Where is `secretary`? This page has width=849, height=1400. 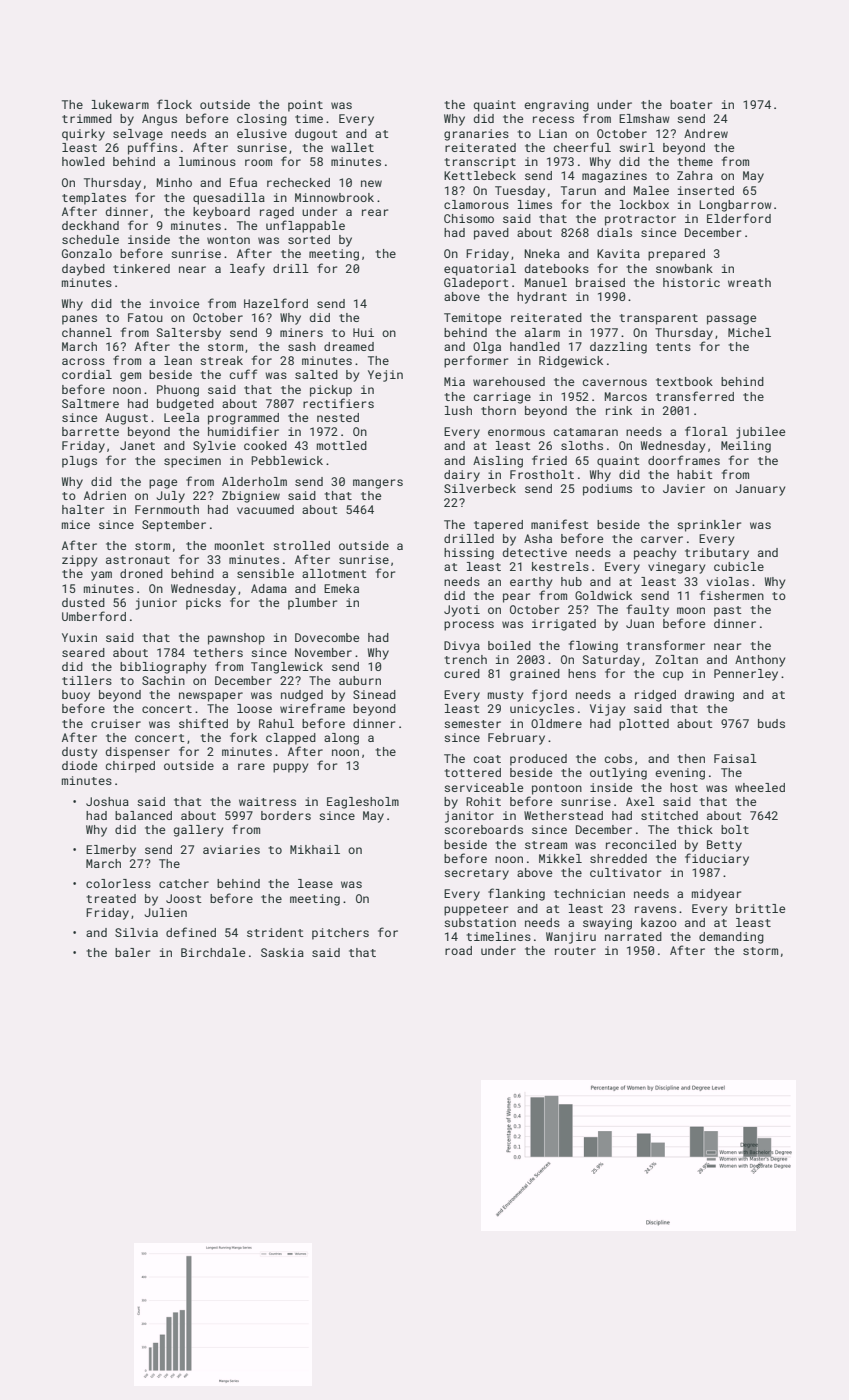 secretary is located at coordinates (476, 874).
